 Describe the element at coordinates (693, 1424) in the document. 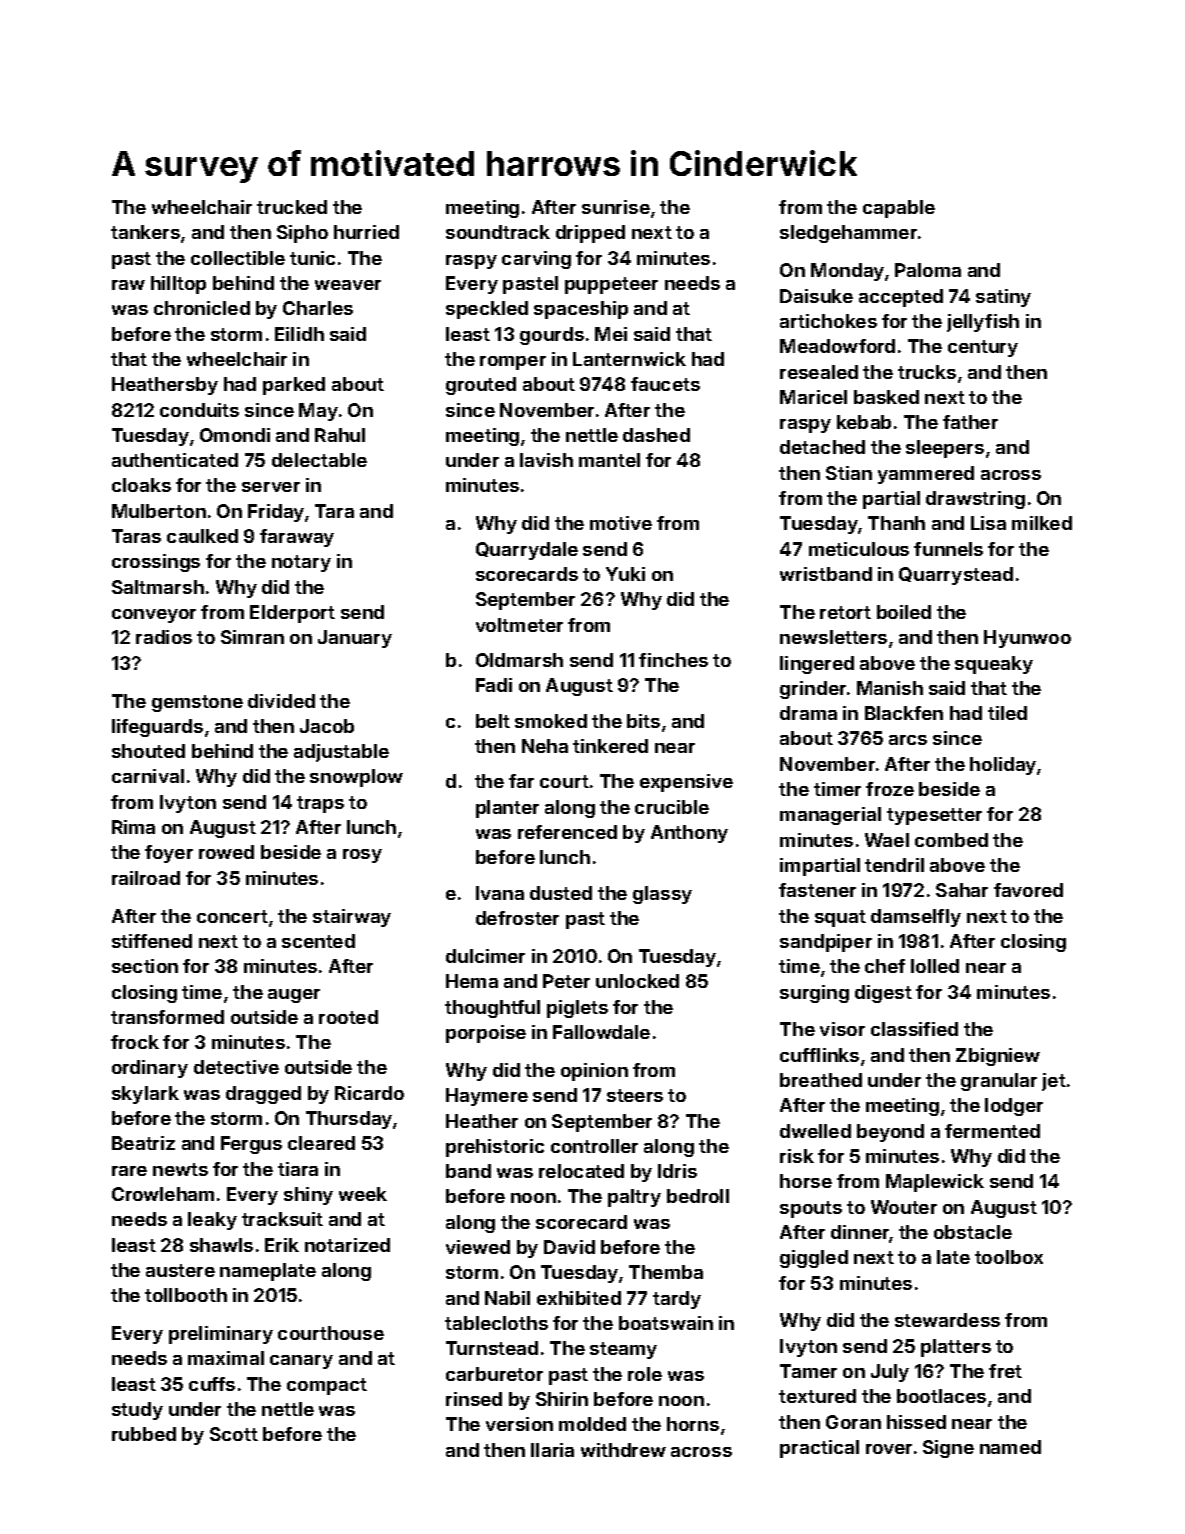

I see `horns` at that location.
